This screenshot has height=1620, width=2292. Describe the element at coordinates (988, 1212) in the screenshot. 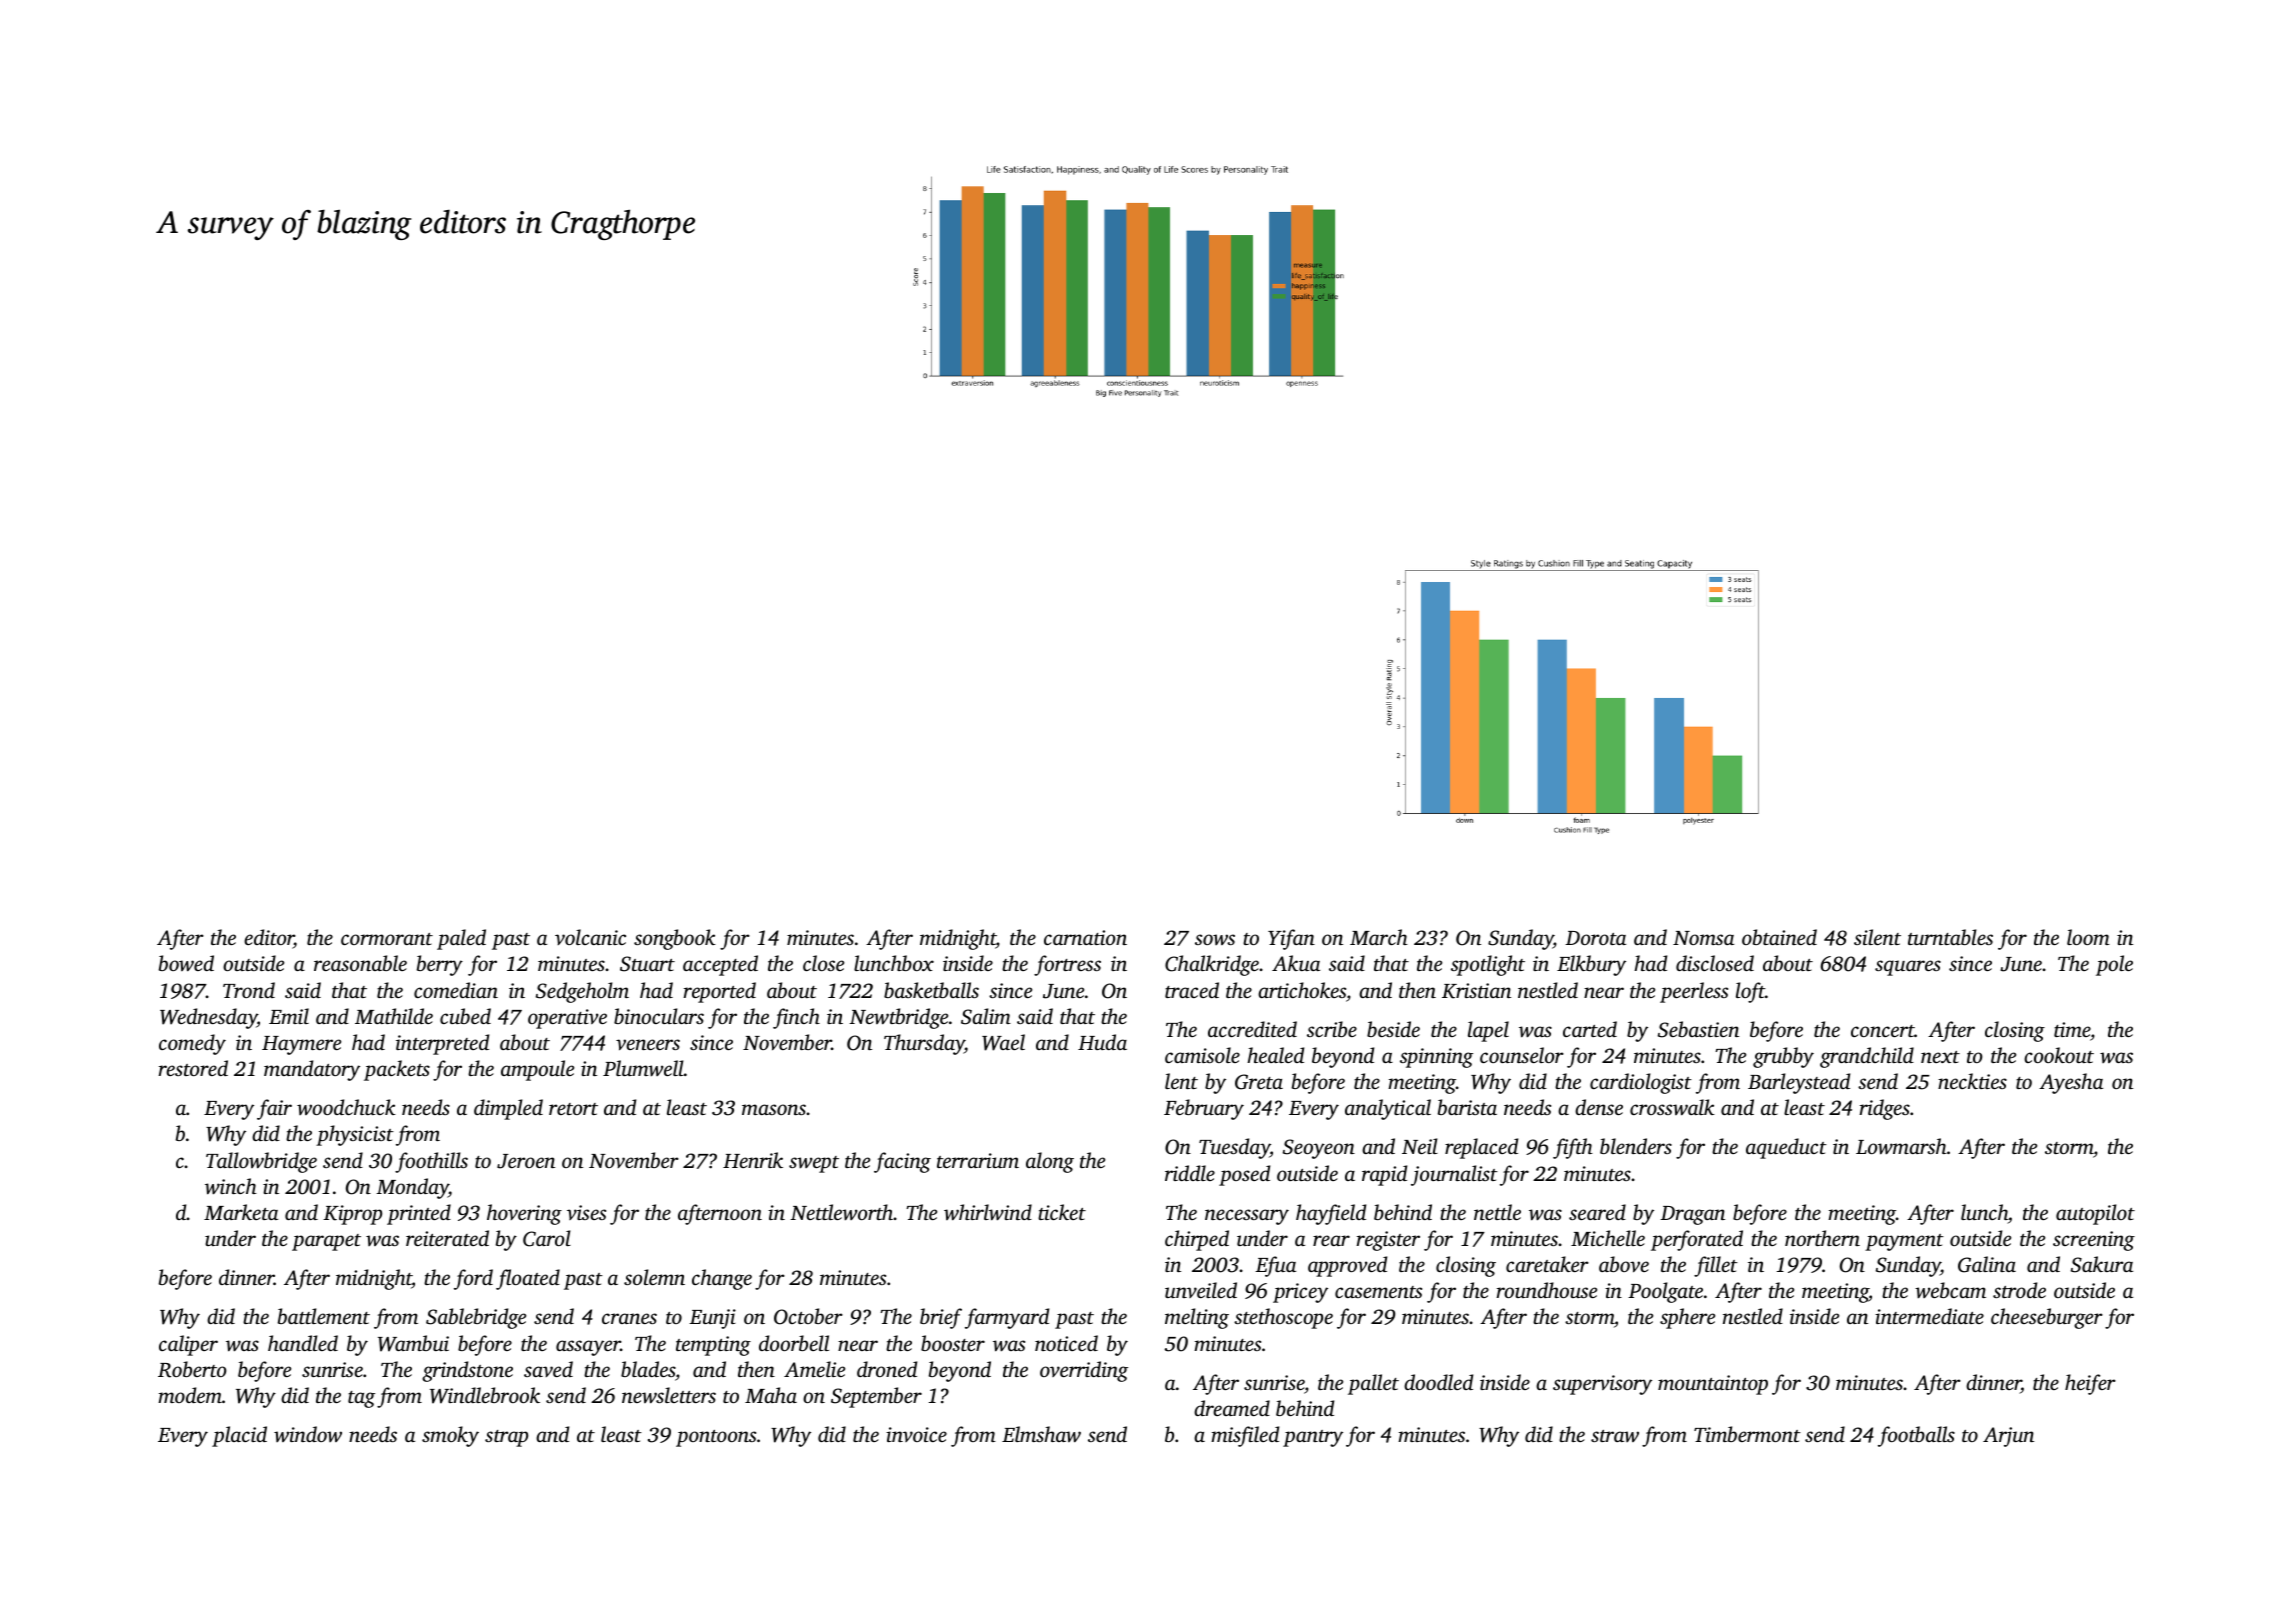

I see `whirlwind` at that location.
